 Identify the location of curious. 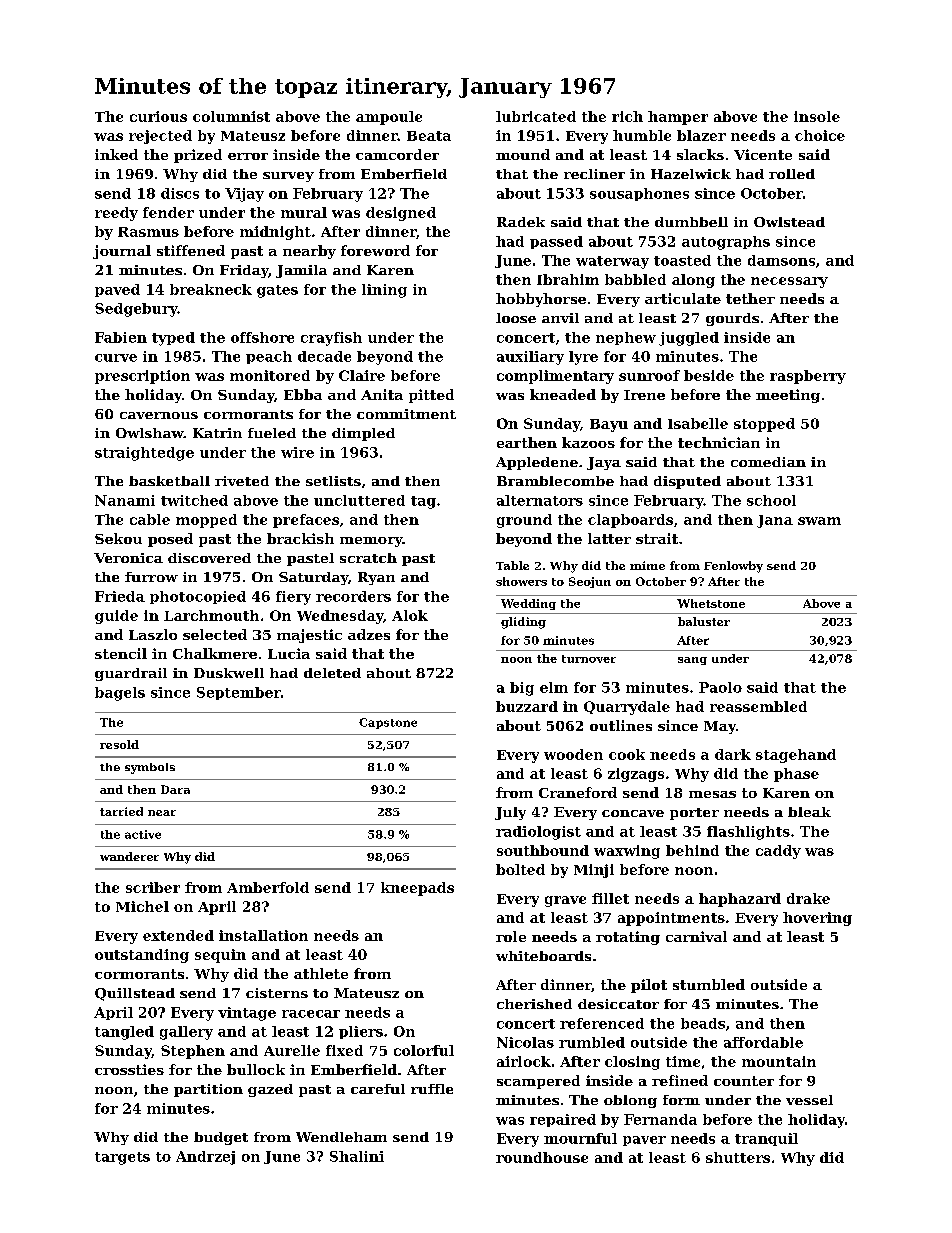
(158, 116).
